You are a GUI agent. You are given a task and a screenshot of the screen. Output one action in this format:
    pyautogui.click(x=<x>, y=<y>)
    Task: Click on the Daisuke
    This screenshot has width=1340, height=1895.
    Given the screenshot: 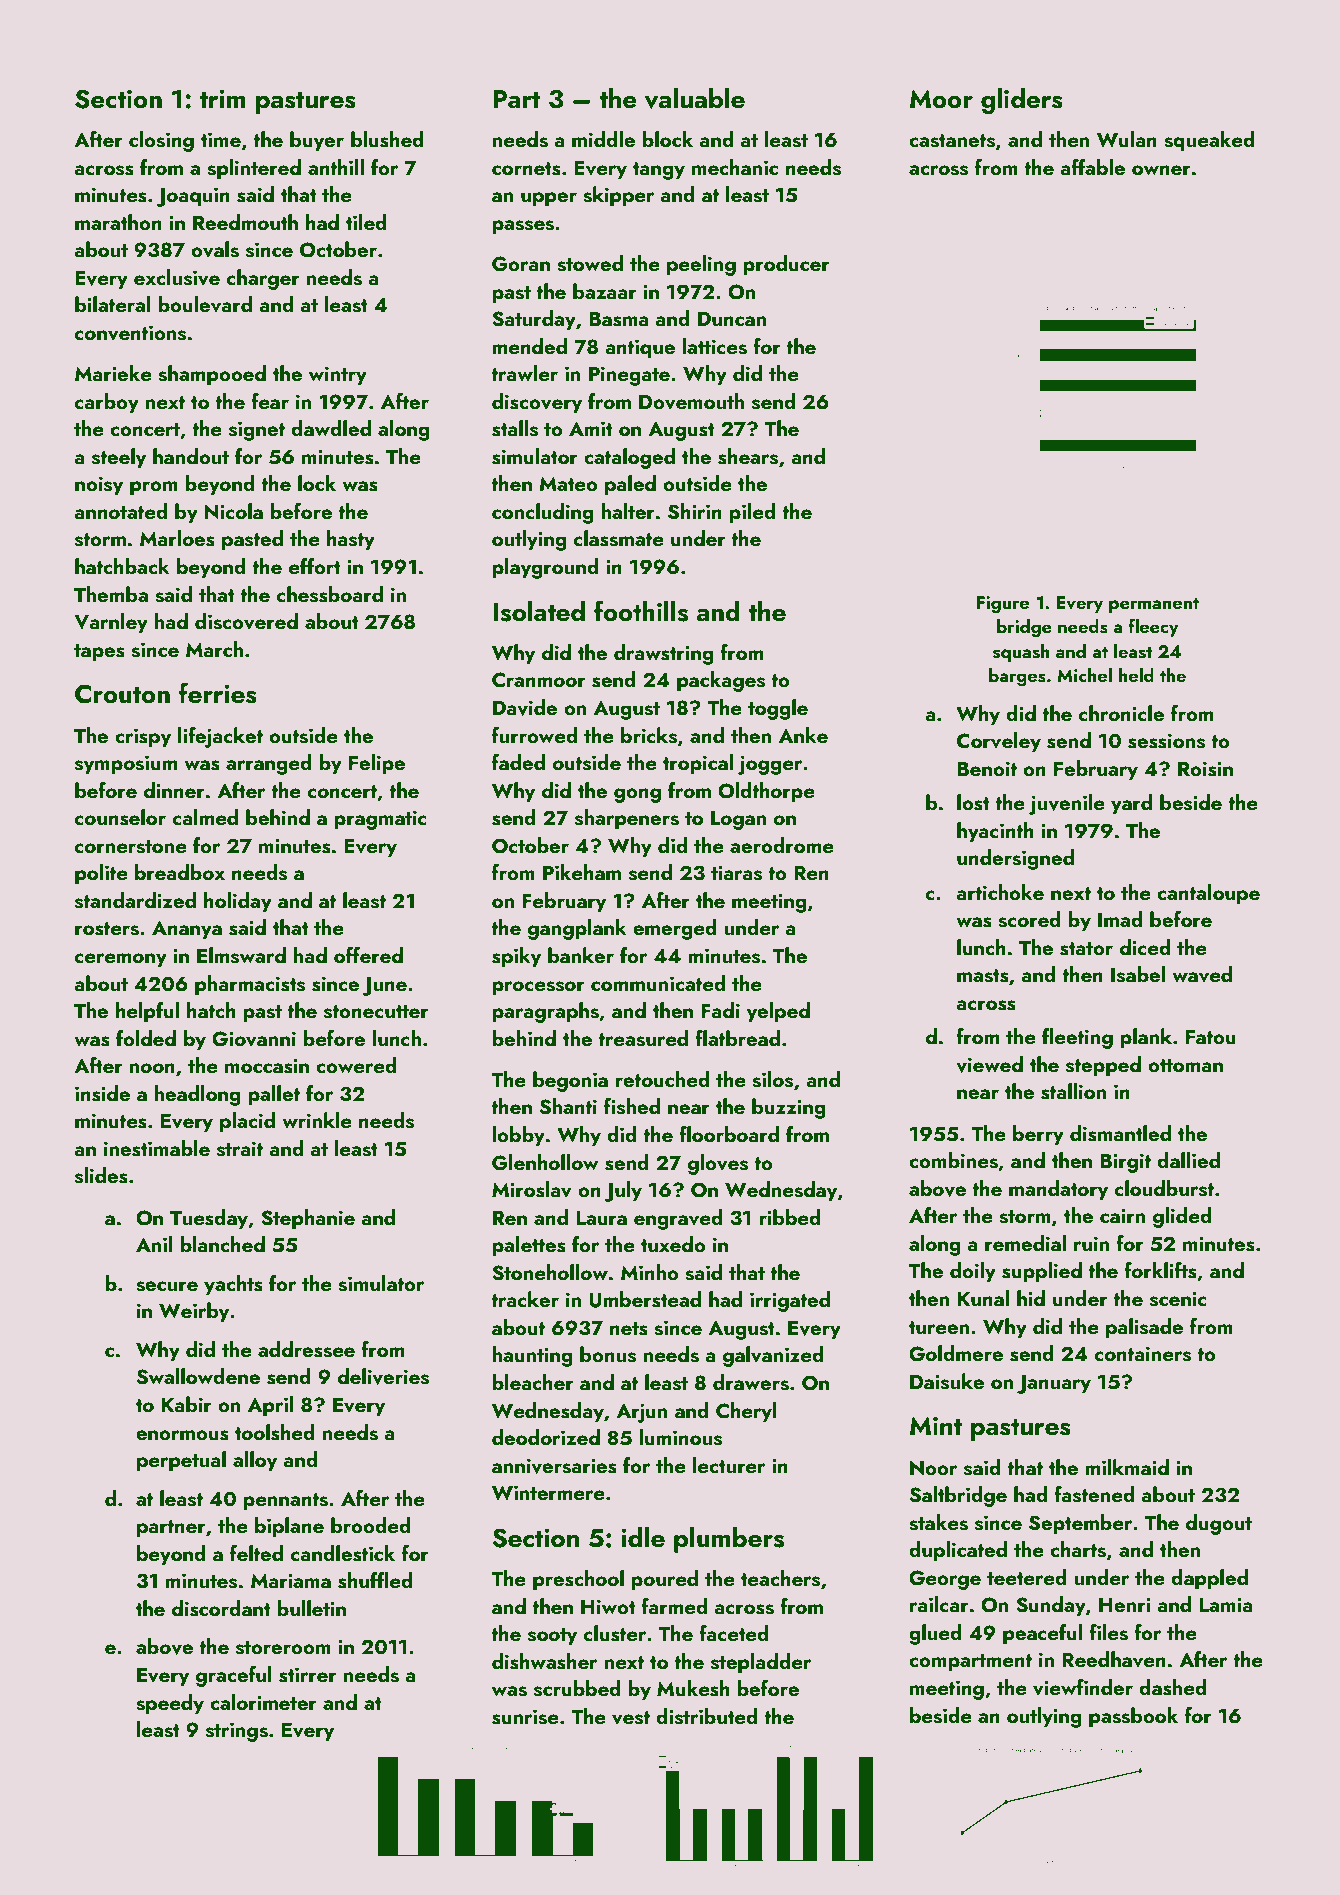 What is the action you would take?
    pyautogui.click(x=947, y=1381)
